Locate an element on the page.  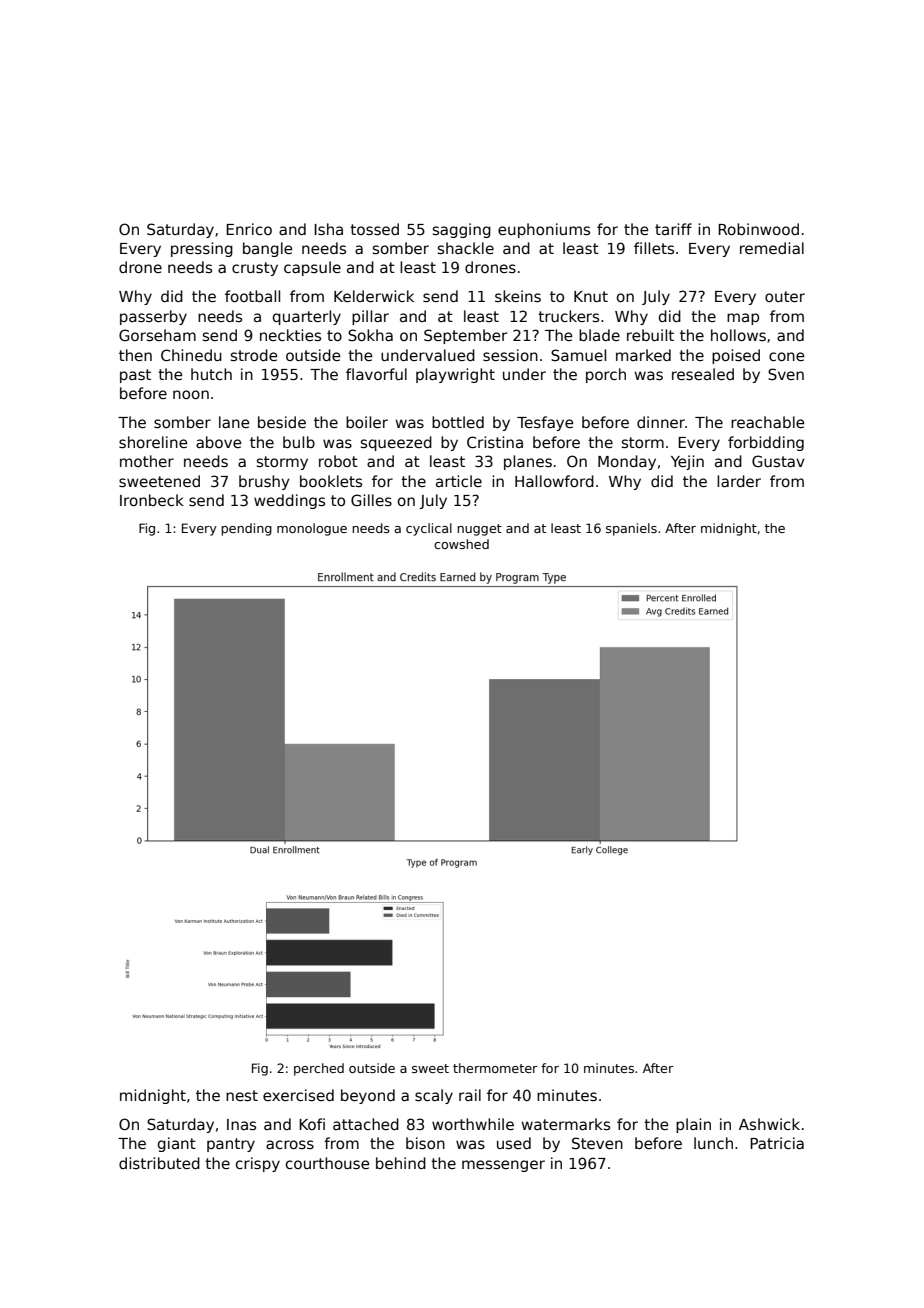
cowshed is located at coordinates (461, 544).
